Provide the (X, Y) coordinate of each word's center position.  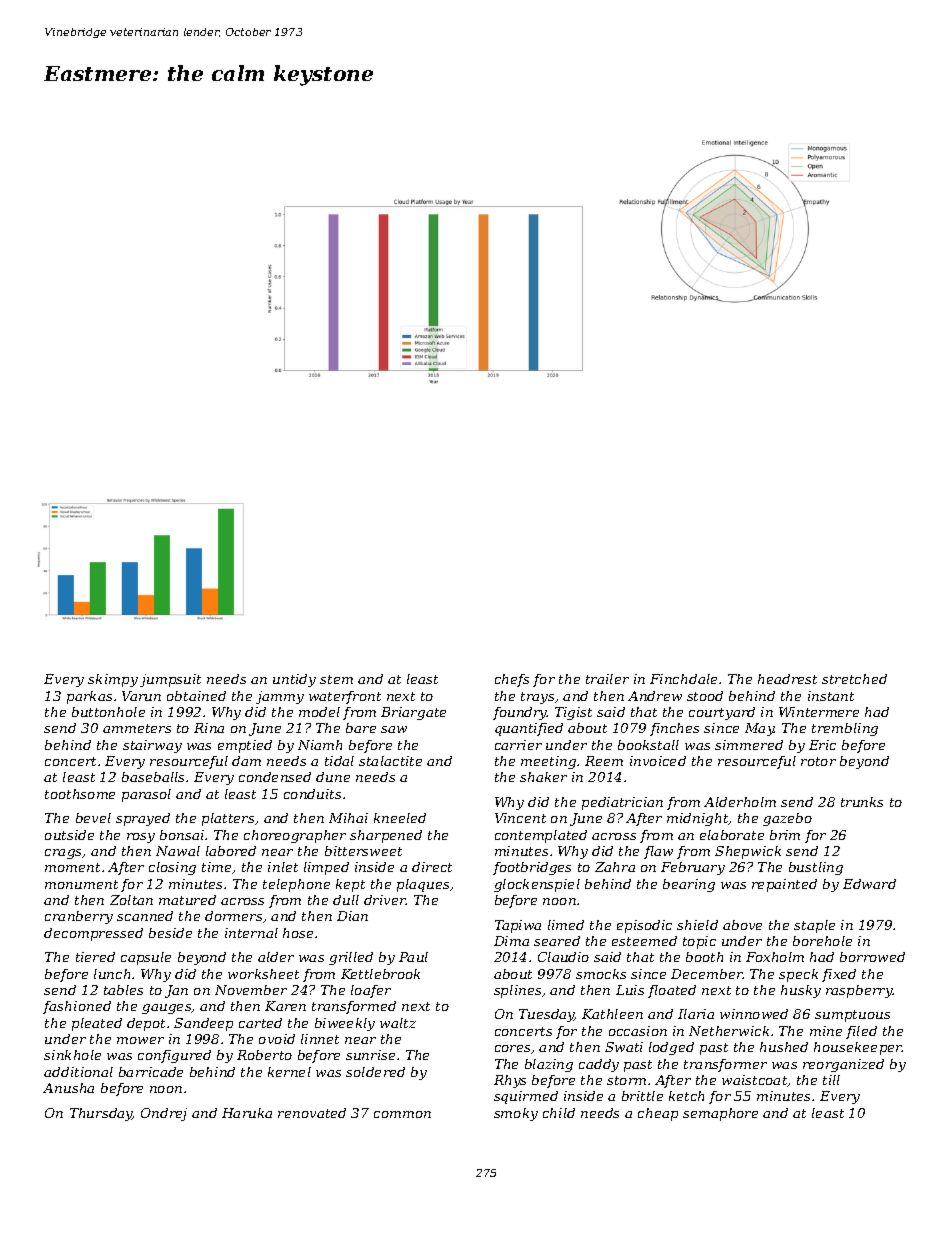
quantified (529, 729)
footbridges (532, 868)
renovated (312, 1113)
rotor (818, 761)
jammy (280, 697)
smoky (516, 1114)
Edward (869, 884)
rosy (141, 838)
